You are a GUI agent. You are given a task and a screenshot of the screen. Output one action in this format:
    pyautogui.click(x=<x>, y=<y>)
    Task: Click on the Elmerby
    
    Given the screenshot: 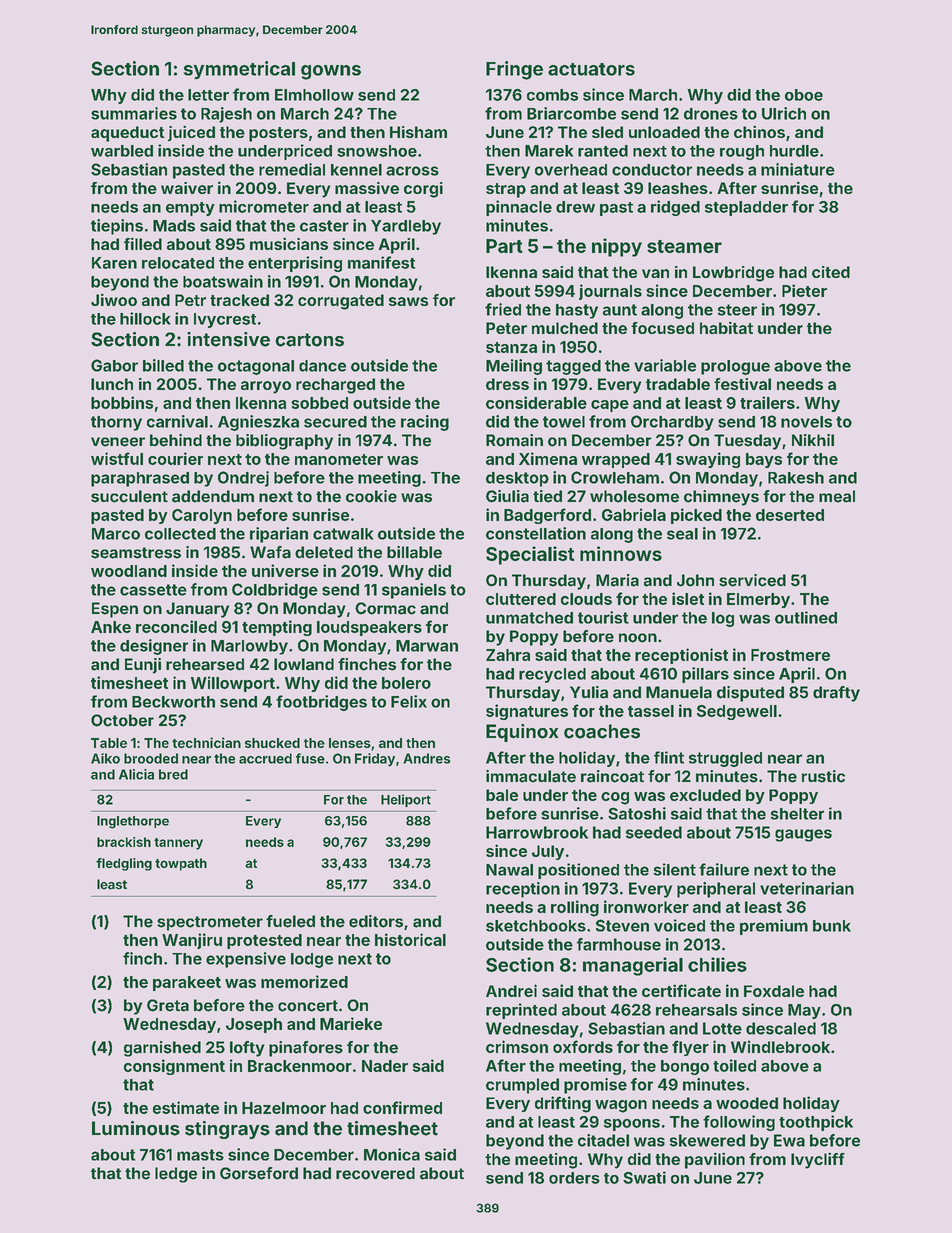 What is the action you would take?
    pyautogui.click(x=758, y=600)
